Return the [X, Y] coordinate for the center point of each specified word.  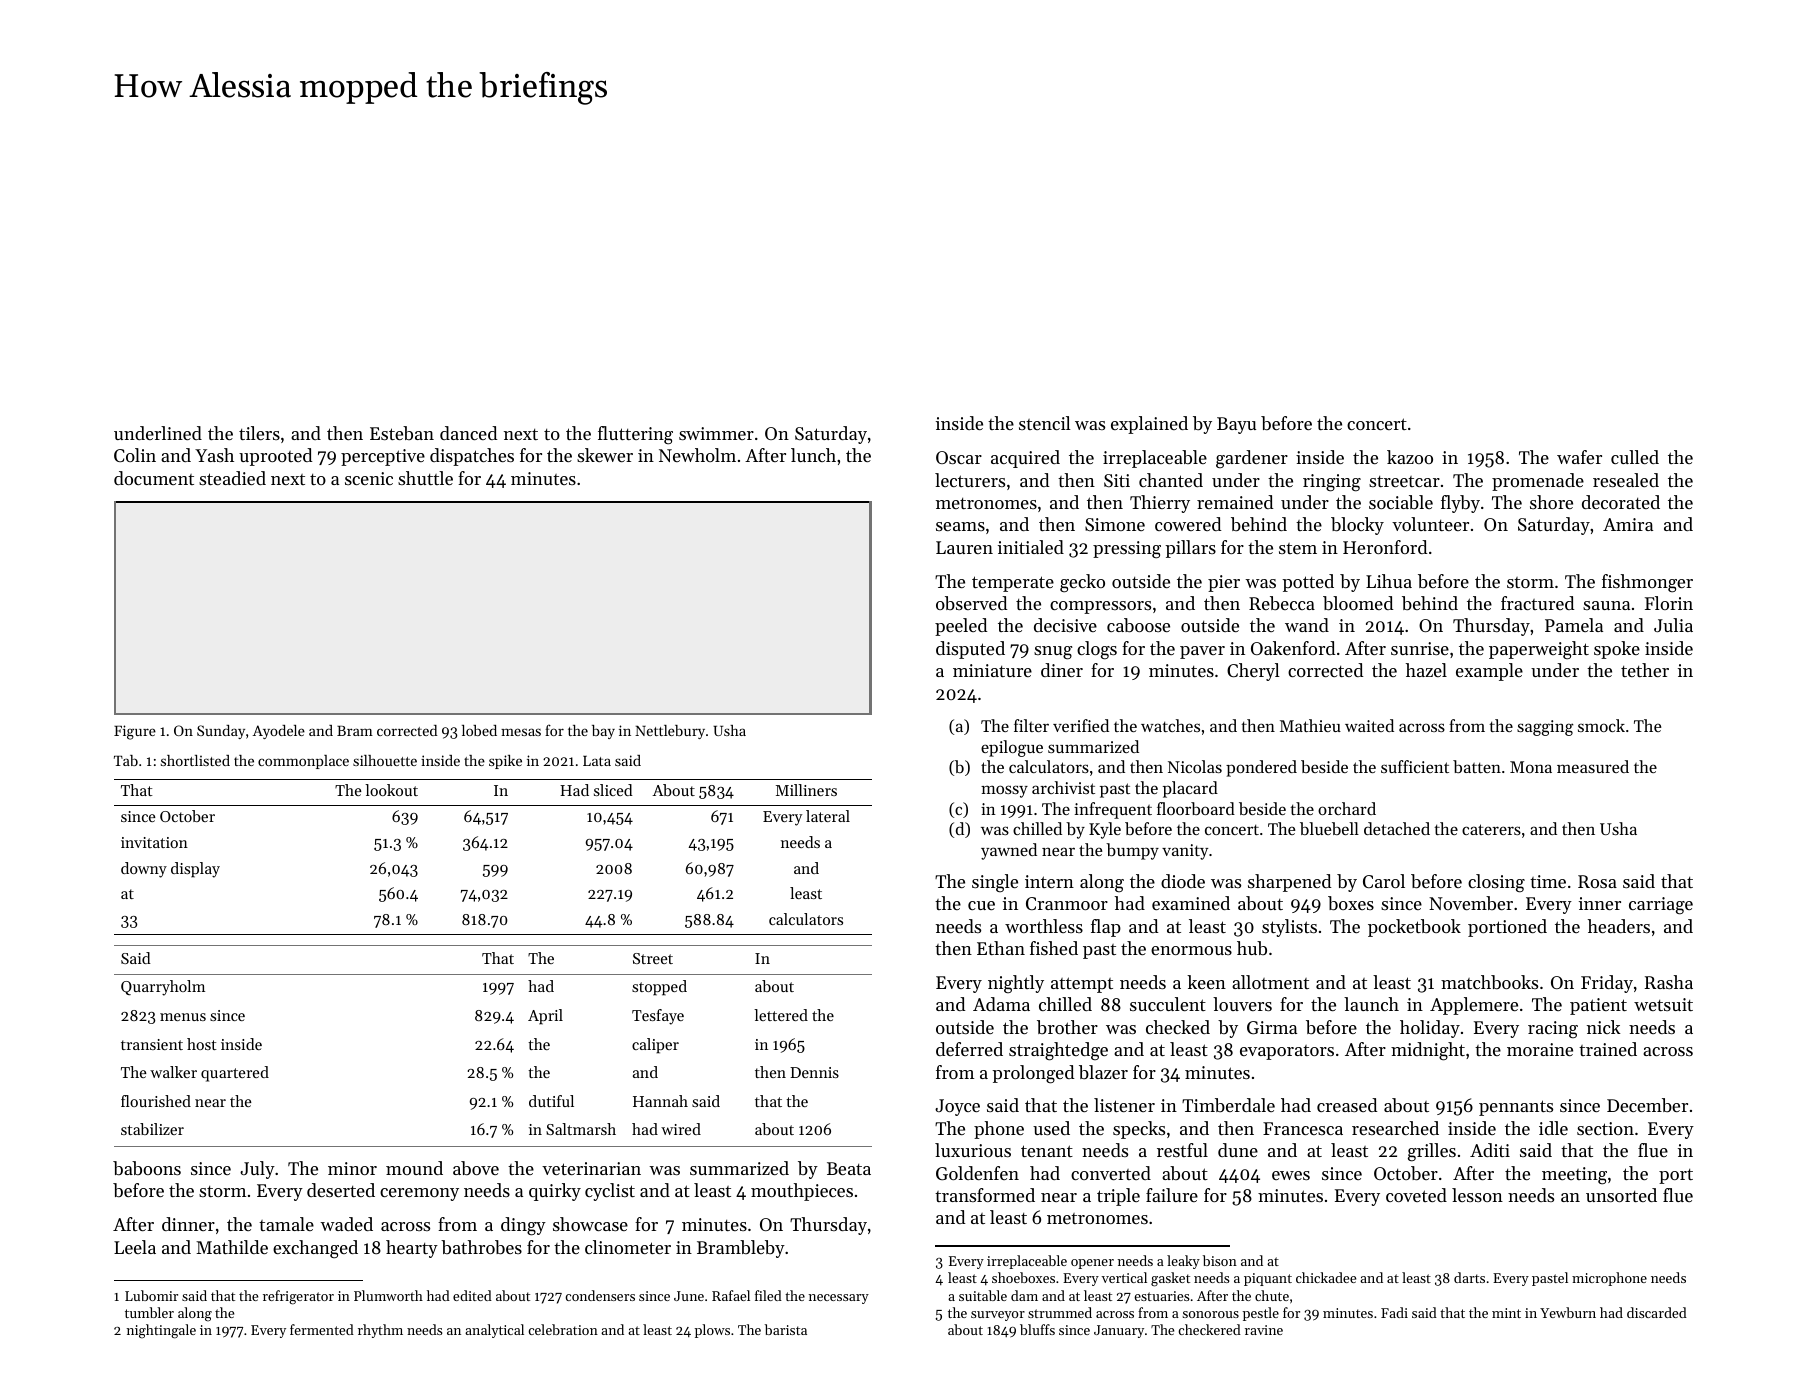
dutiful [551, 1101]
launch [1371, 1004]
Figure [135, 732]
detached [1397, 828]
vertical [1124, 1277]
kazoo [1410, 457]
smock [1601, 725]
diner [1062, 670]
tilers [259, 433]
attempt [1082, 985]
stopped [659, 988]
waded [346, 1224]
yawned [1009, 851]
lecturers [970, 480]
